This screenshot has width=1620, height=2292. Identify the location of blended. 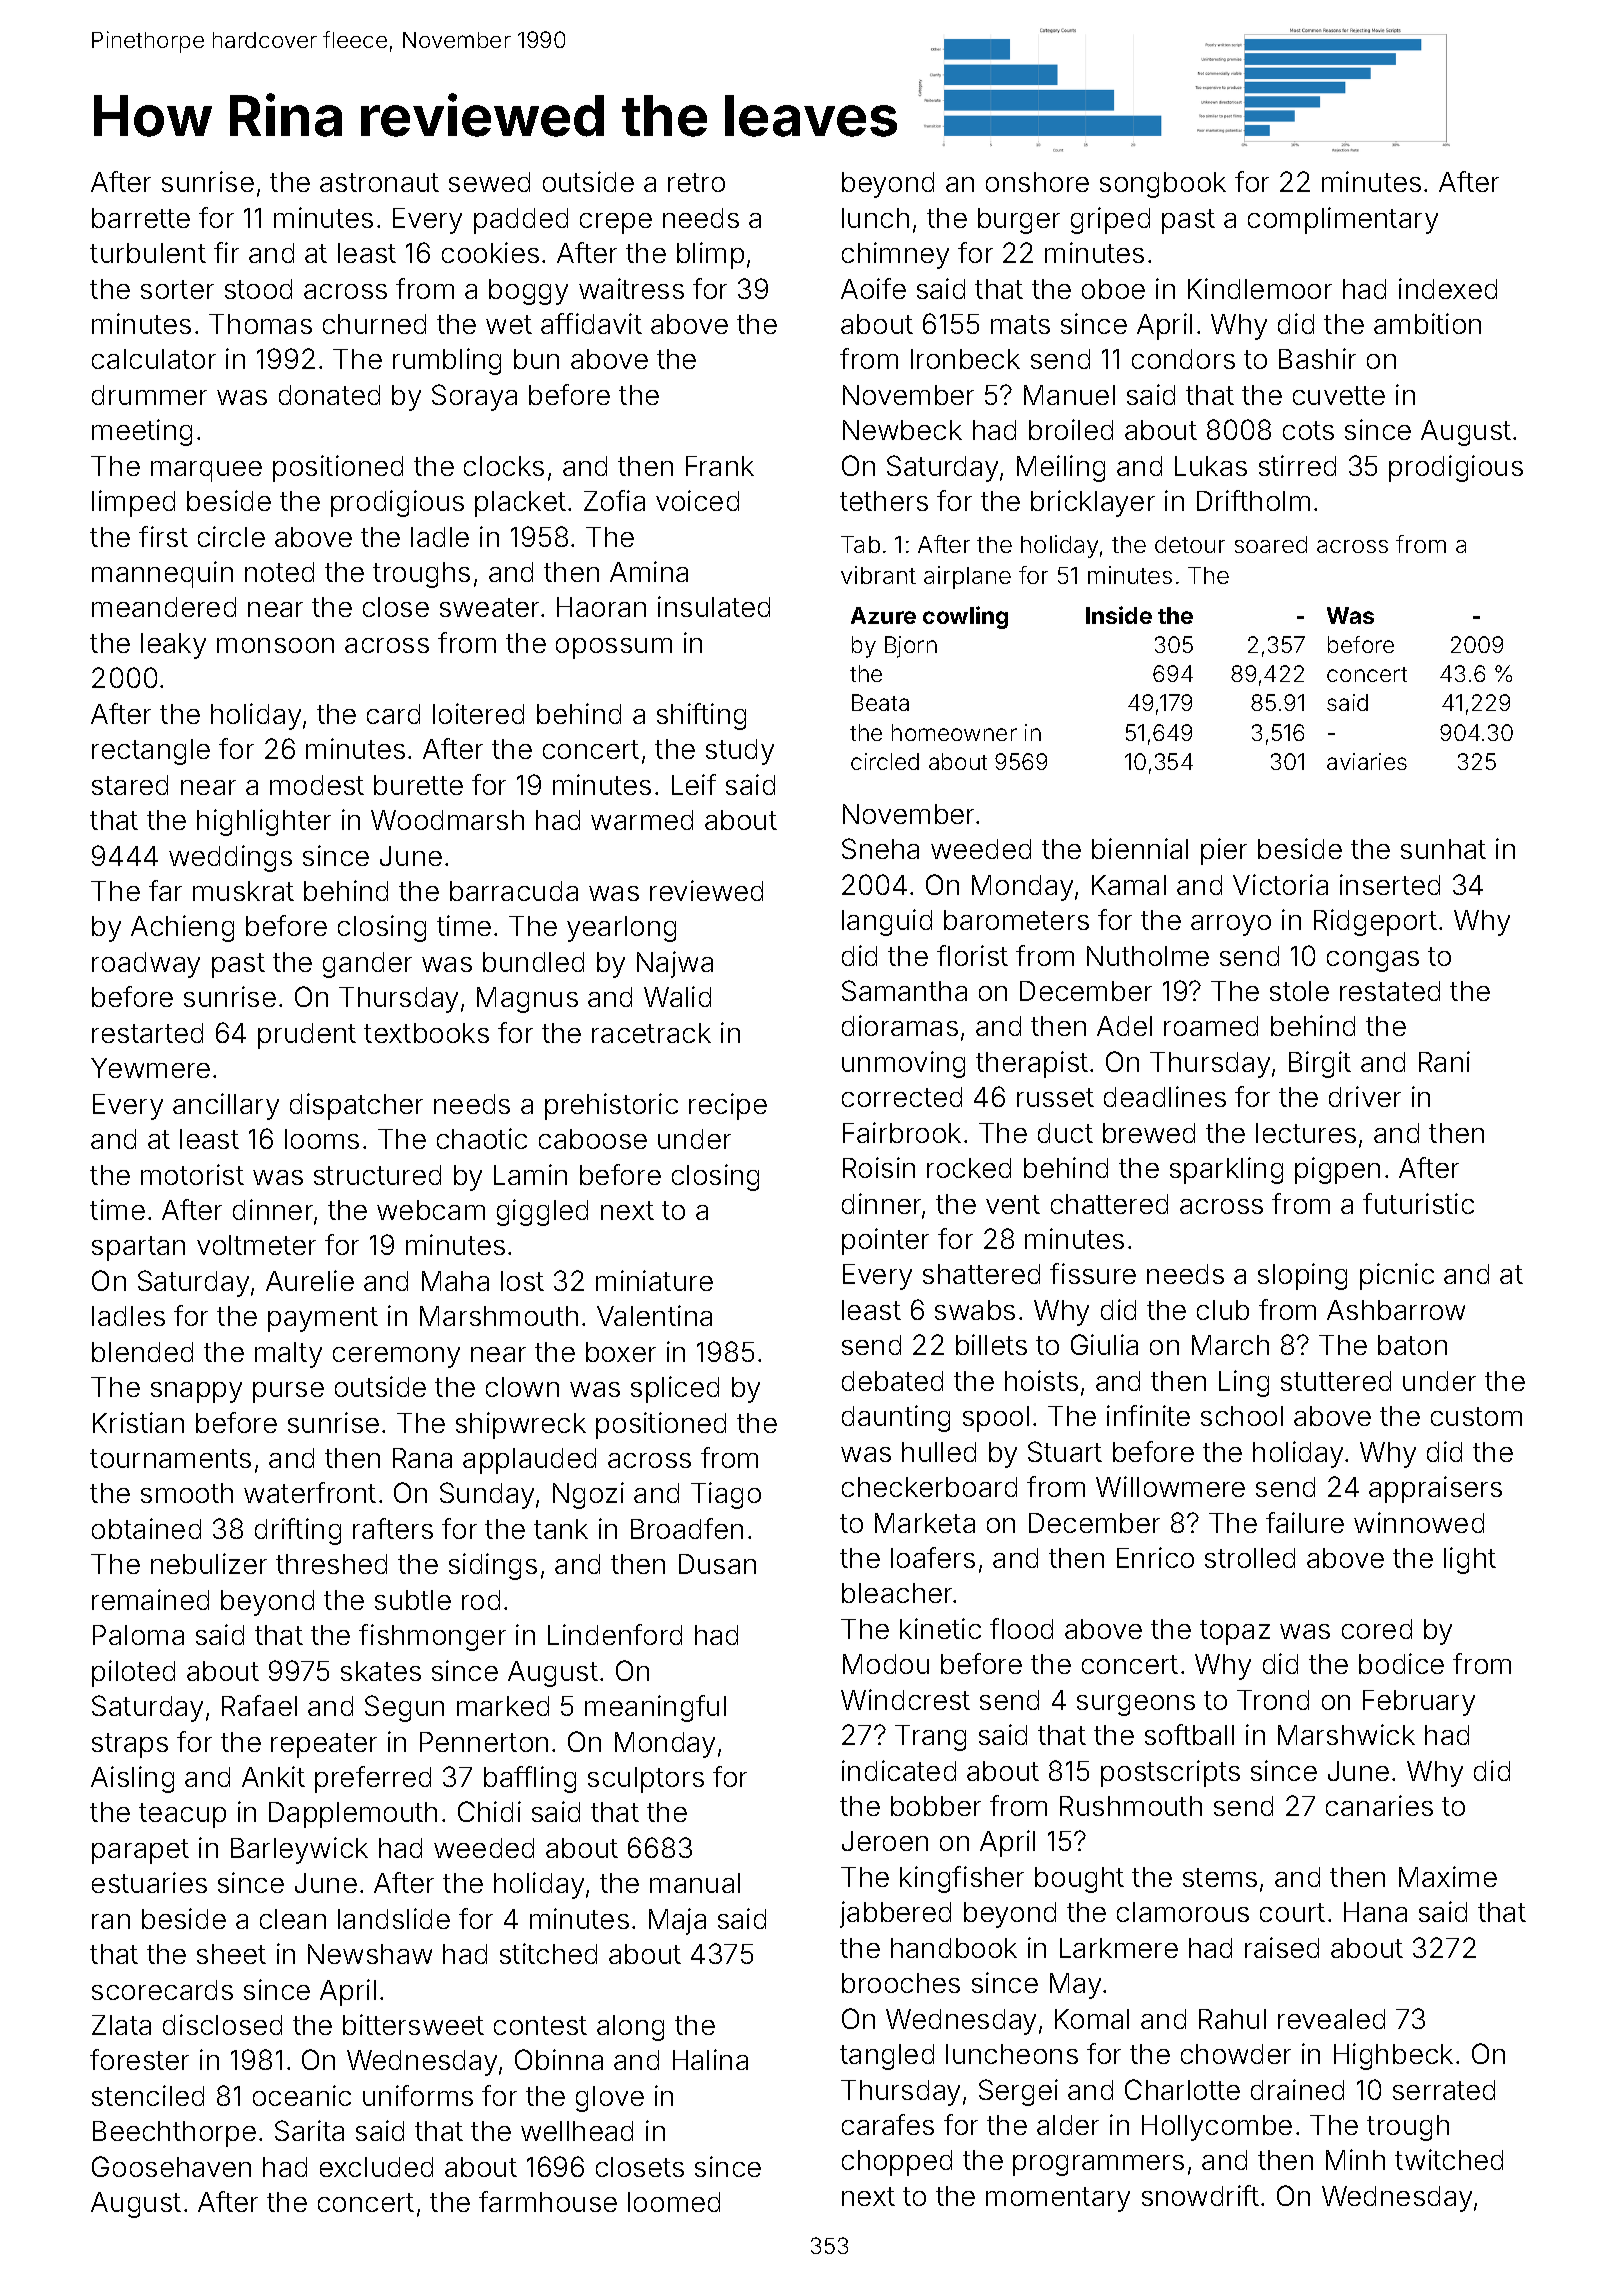
(142, 1352).
